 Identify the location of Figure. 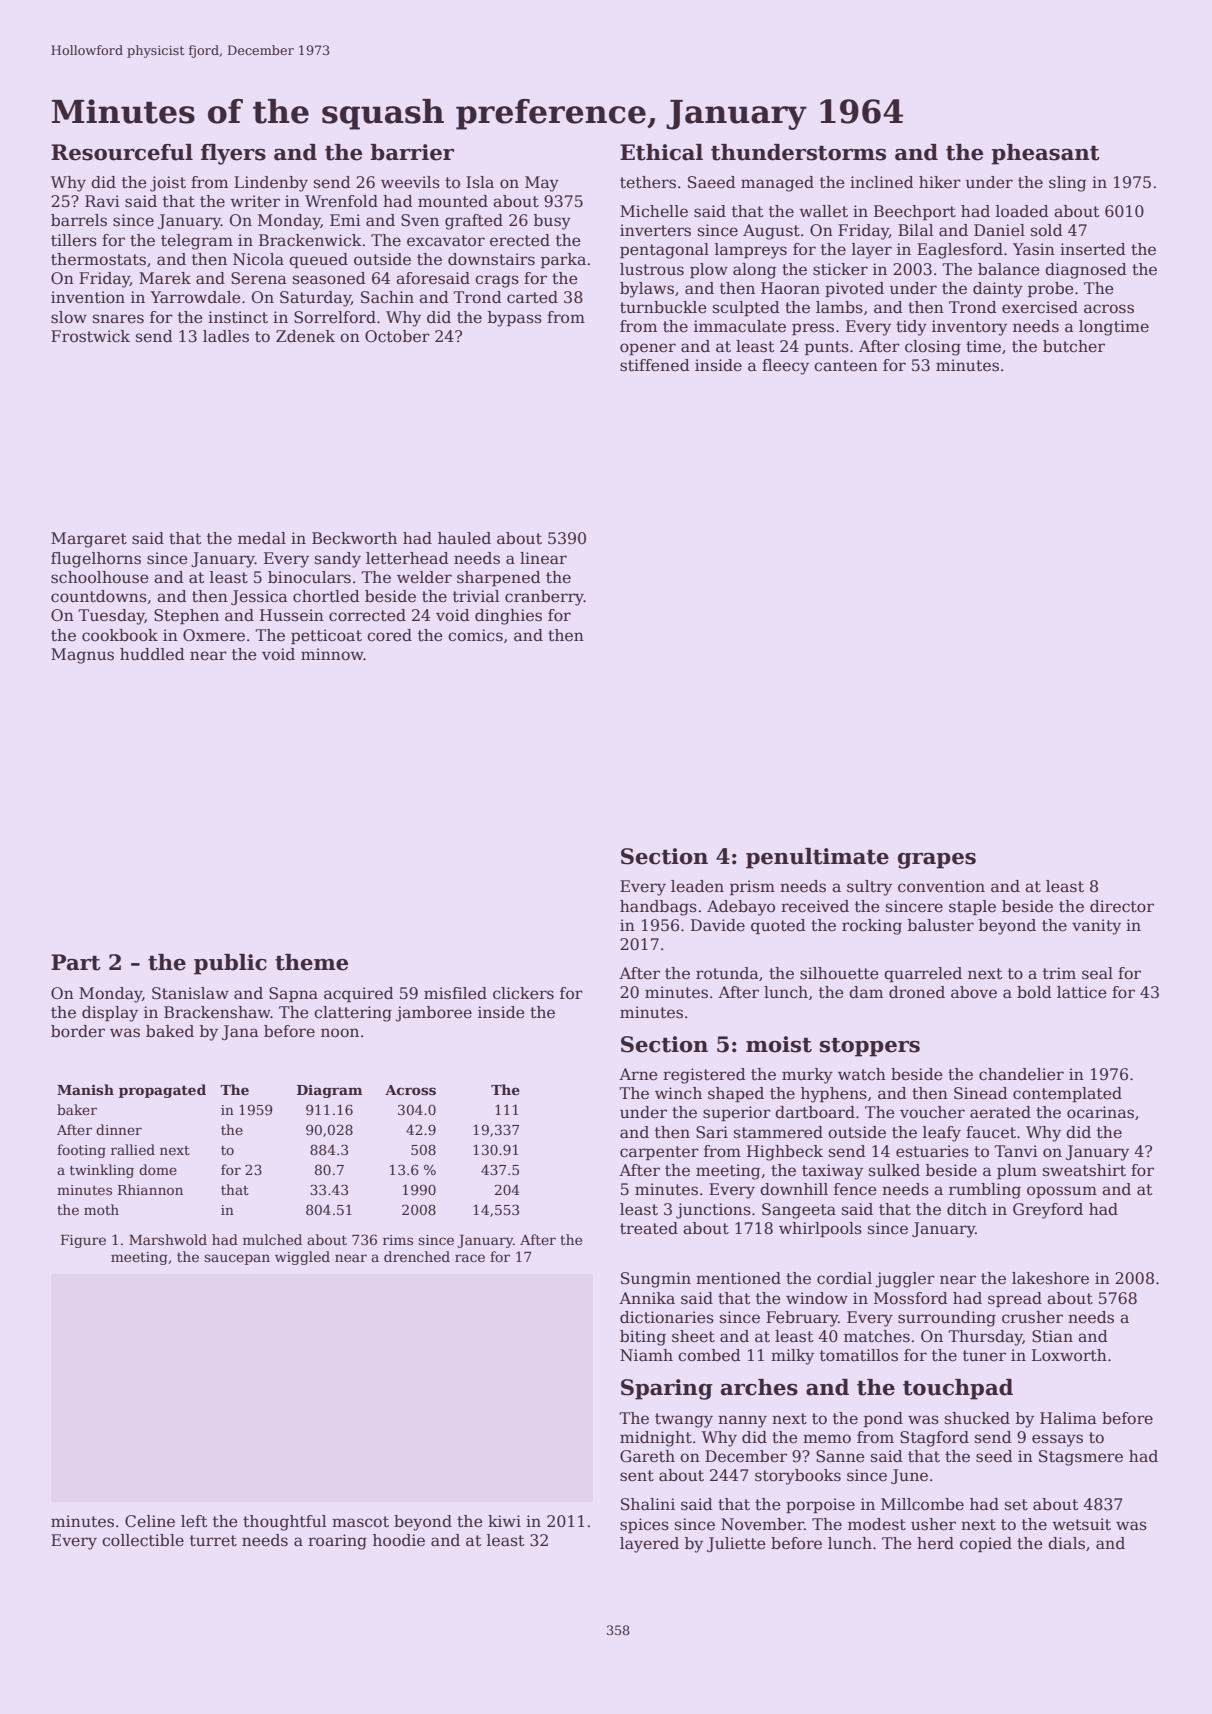
(83, 1241).
